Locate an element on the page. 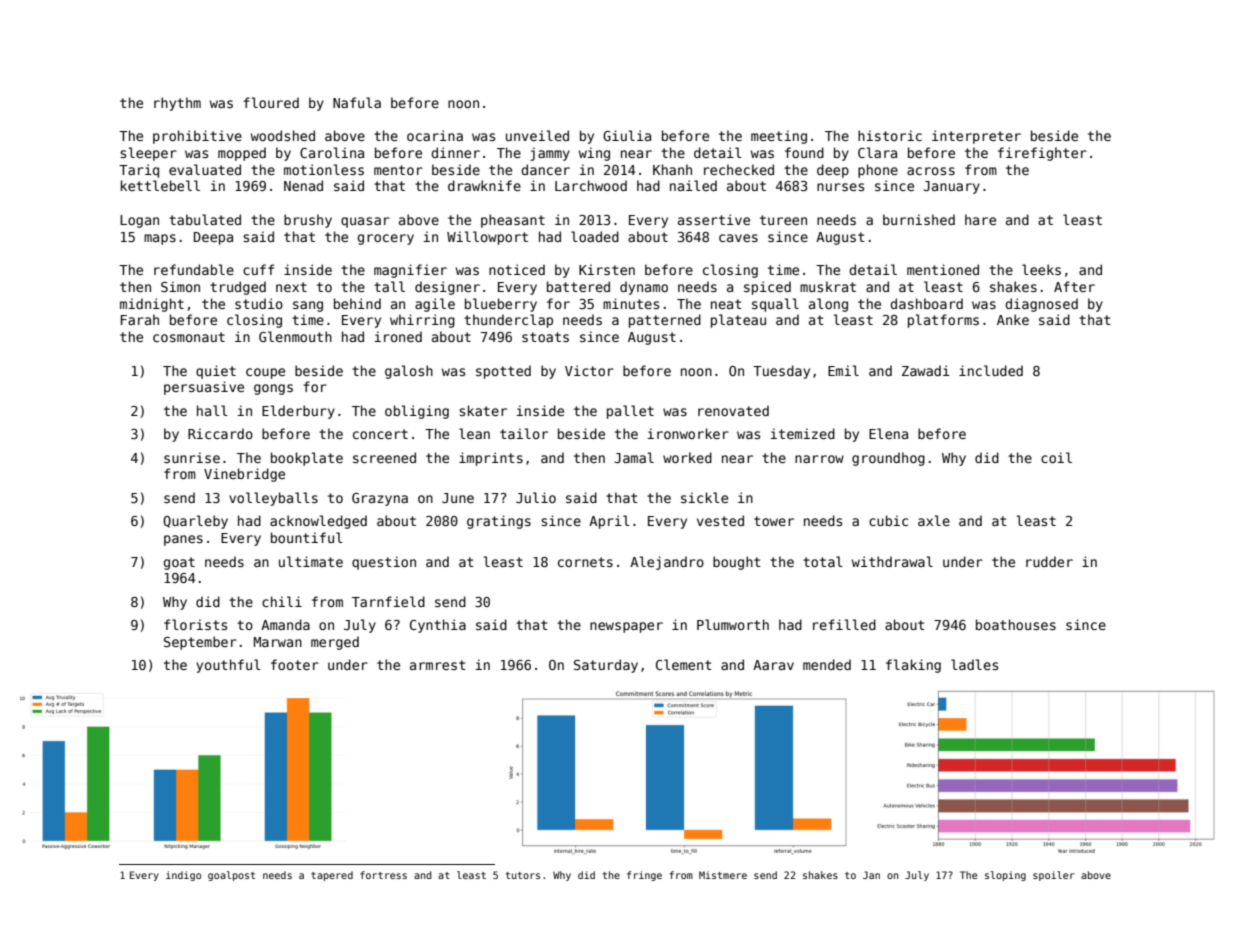 The height and width of the page is (952, 1233). vested is located at coordinates (720, 520).
